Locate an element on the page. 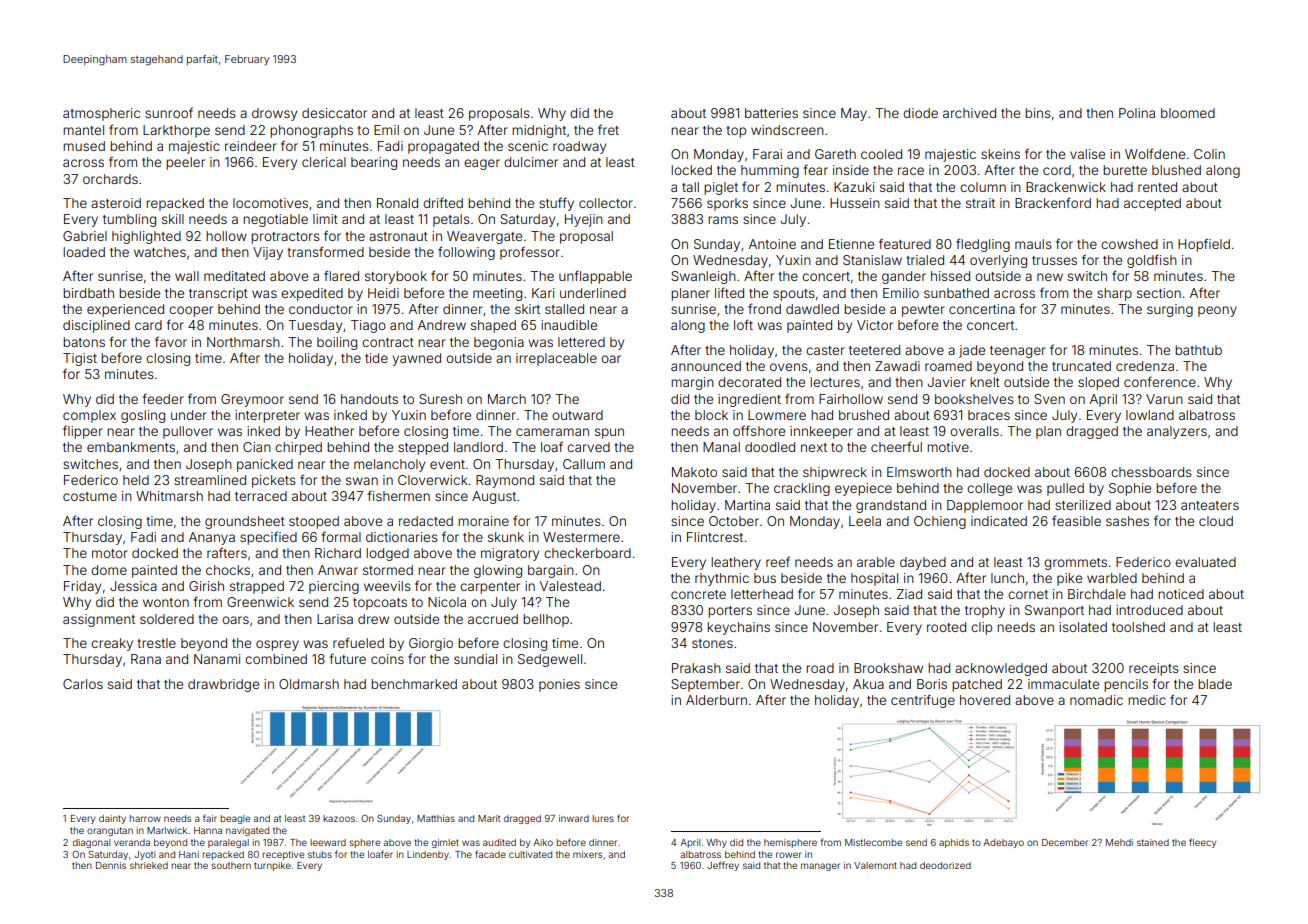 The height and width of the page is (924, 1308). announced is located at coordinates (706, 366).
